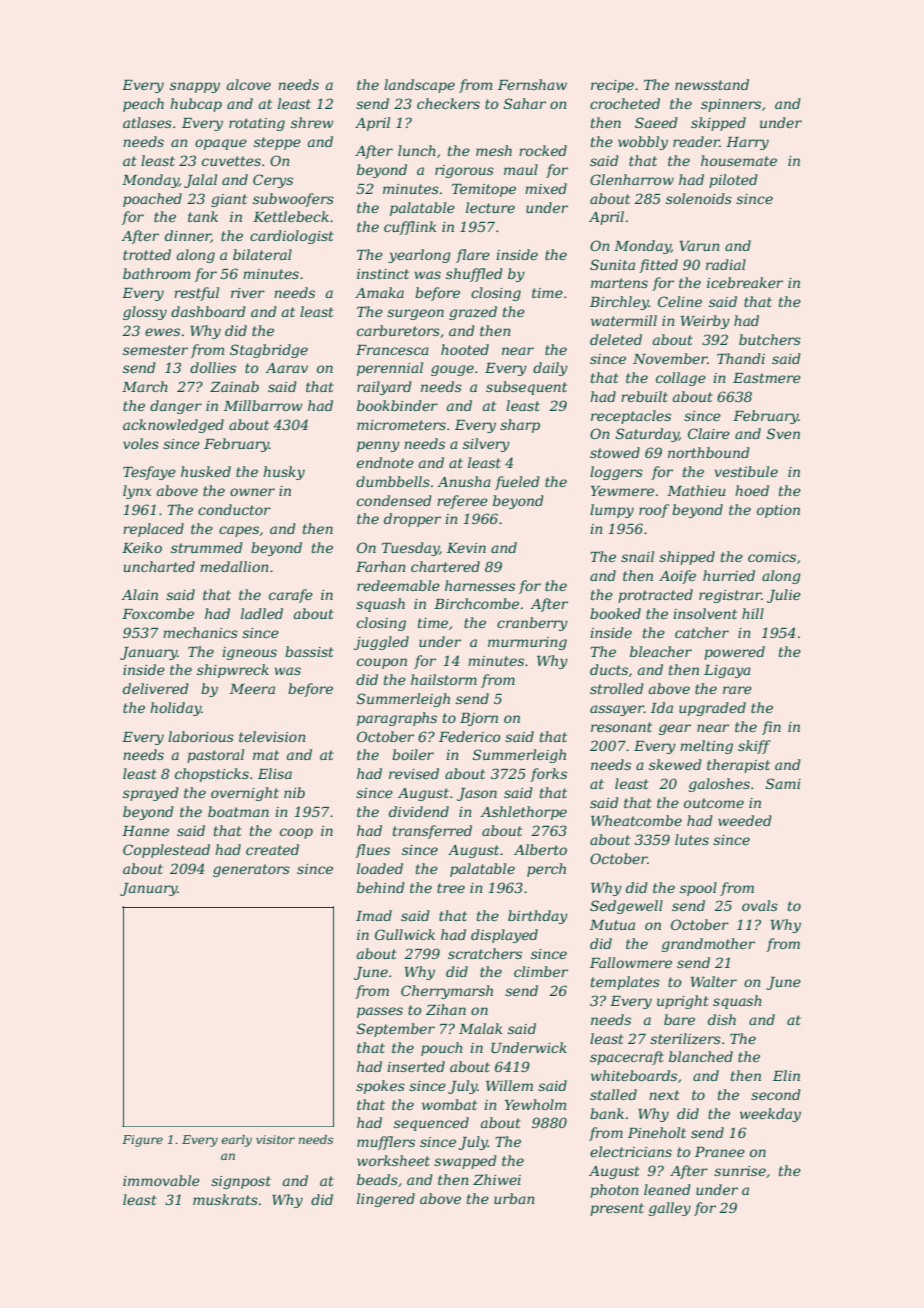 This screenshot has width=924, height=1308. Describe the element at coordinates (417, 150) in the screenshot. I see `lunch` at that location.
